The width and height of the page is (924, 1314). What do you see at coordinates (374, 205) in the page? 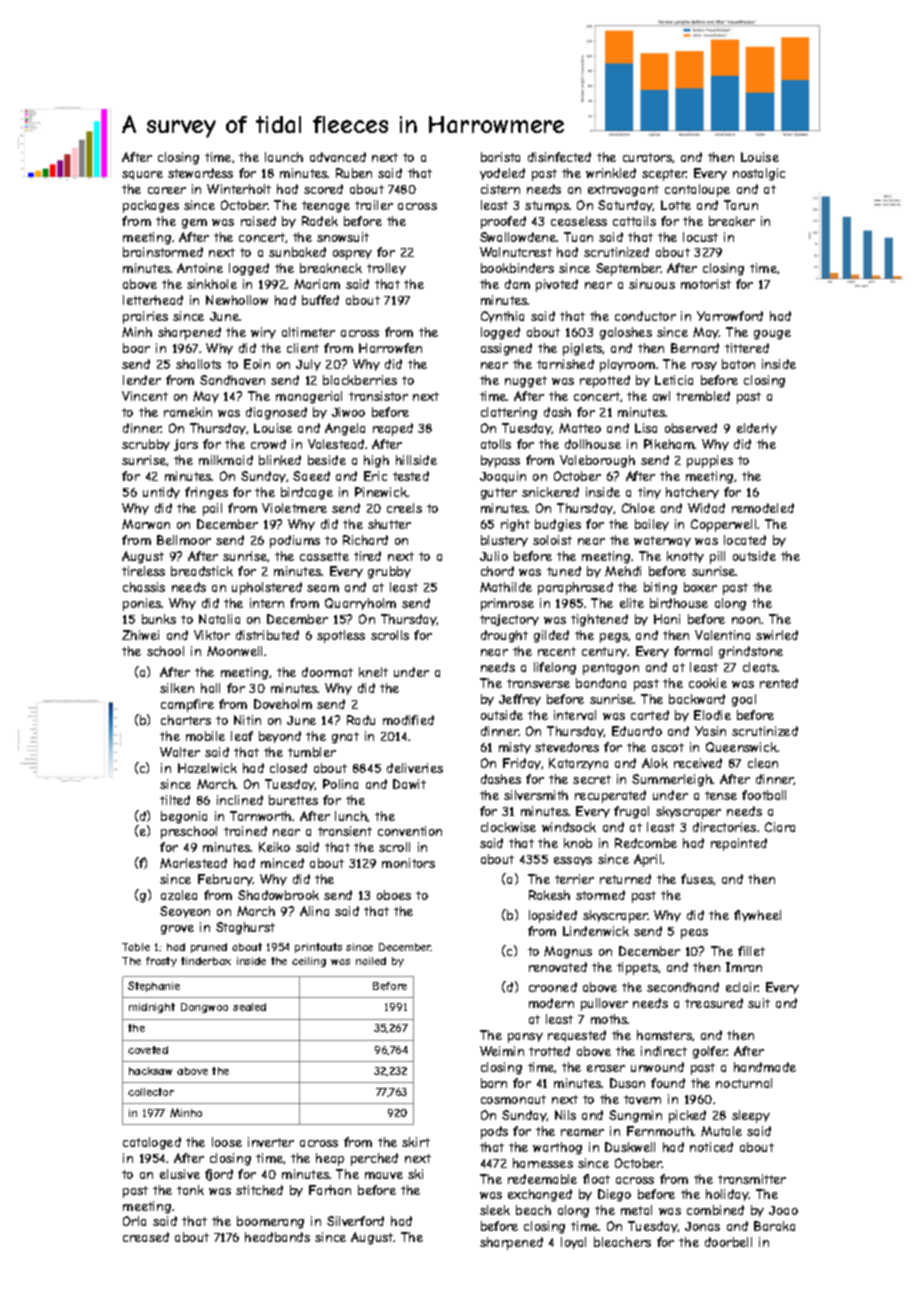
I see `trailer` at bounding box center [374, 205].
